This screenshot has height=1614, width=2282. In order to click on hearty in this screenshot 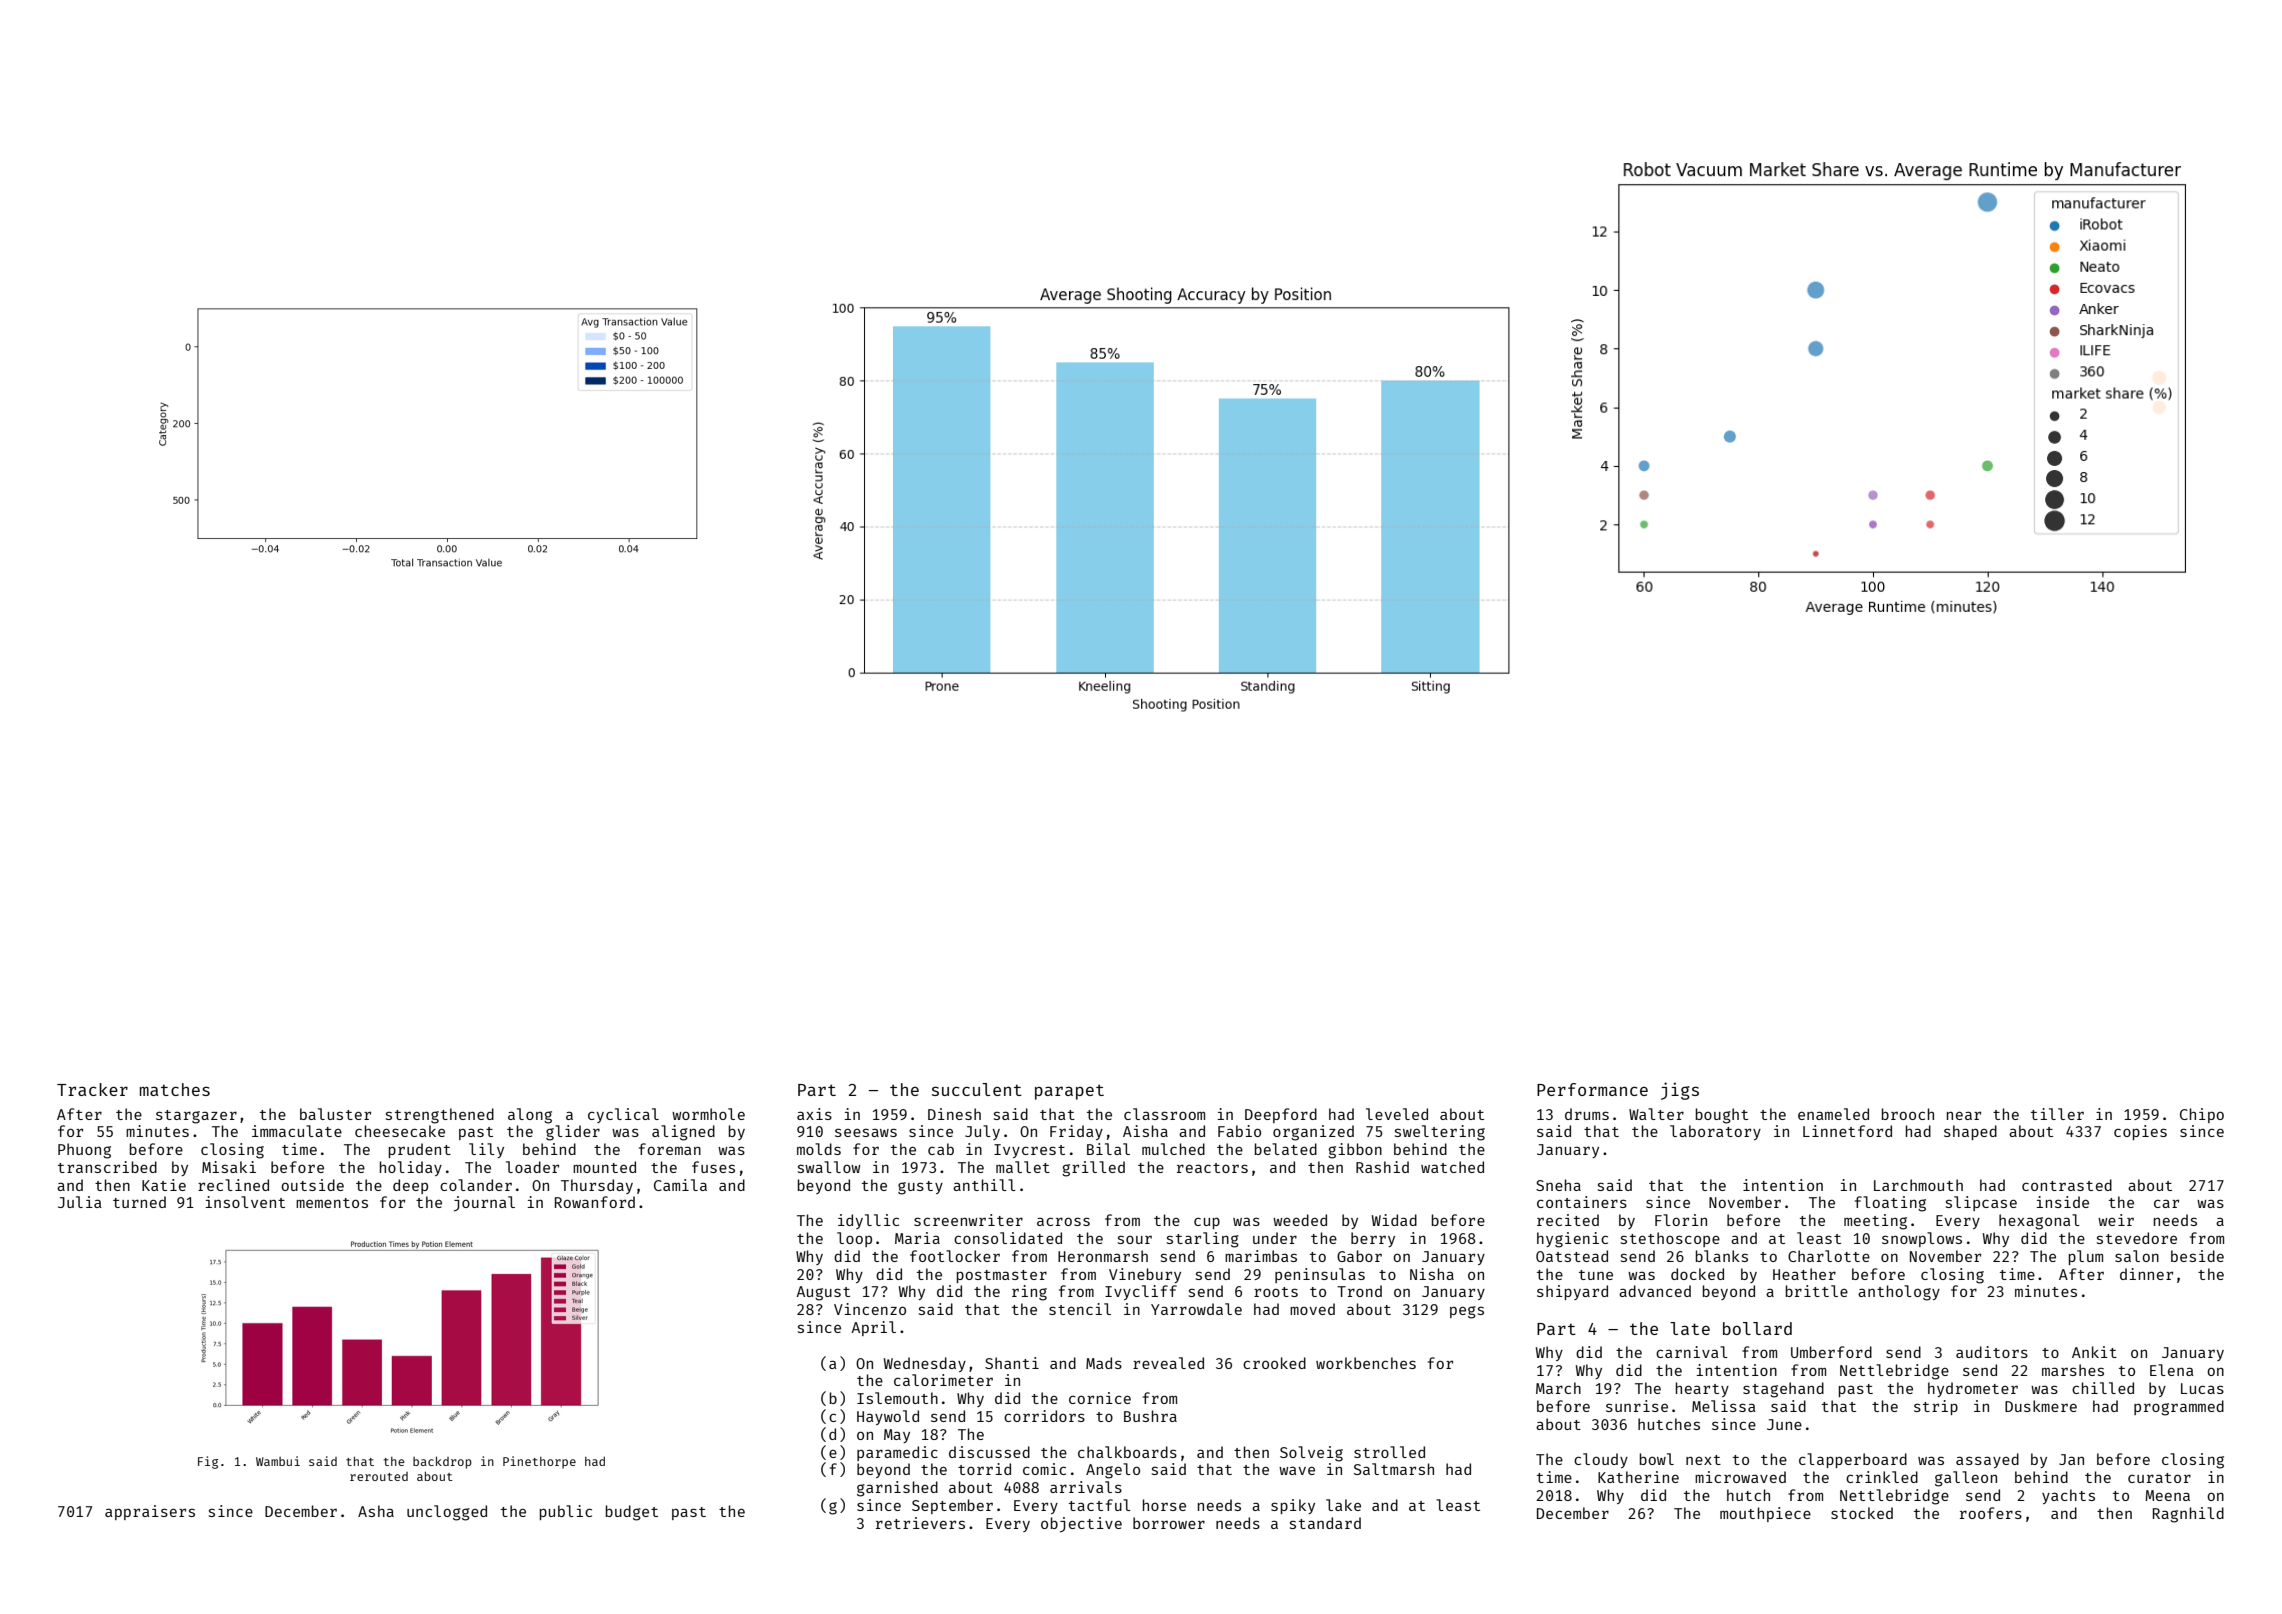, I will do `click(1702, 1389)`.
